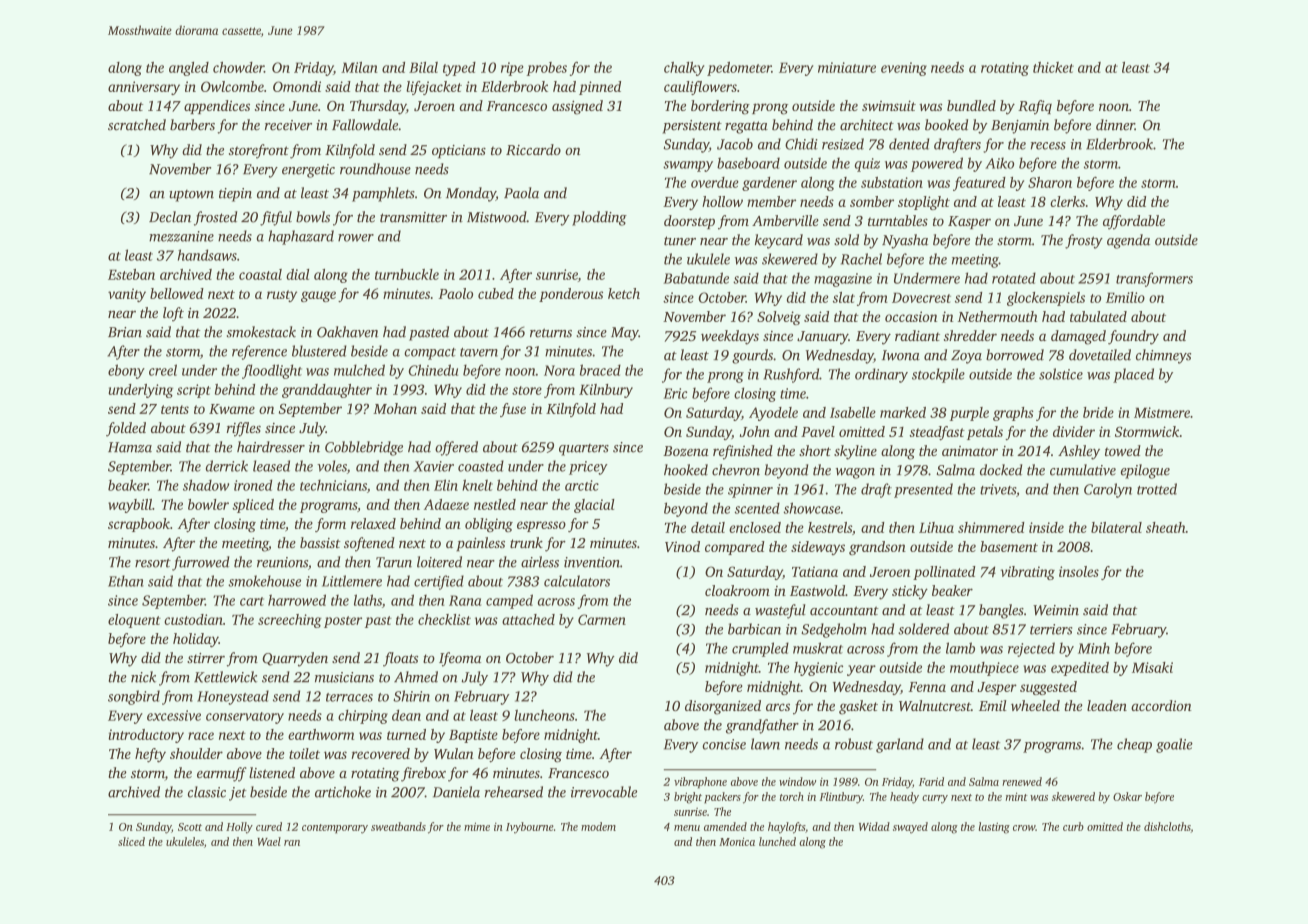  What do you see at coordinates (599, 218) in the screenshot?
I see `plodding` at bounding box center [599, 218].
